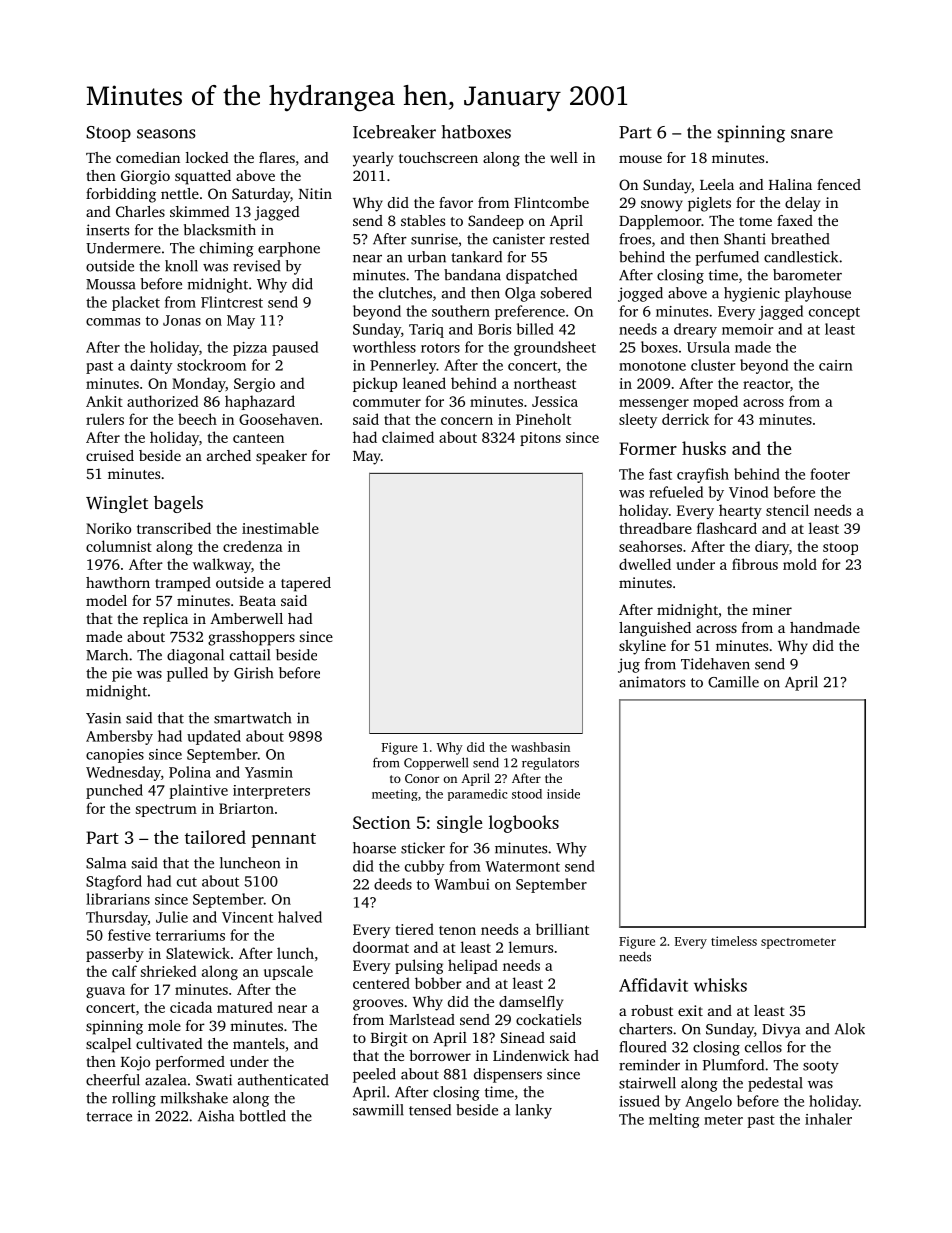 The height and width of the page is (1233, 952). Describe the element at coordinates (222, 565) in the page. I see `walkway` at that location.
